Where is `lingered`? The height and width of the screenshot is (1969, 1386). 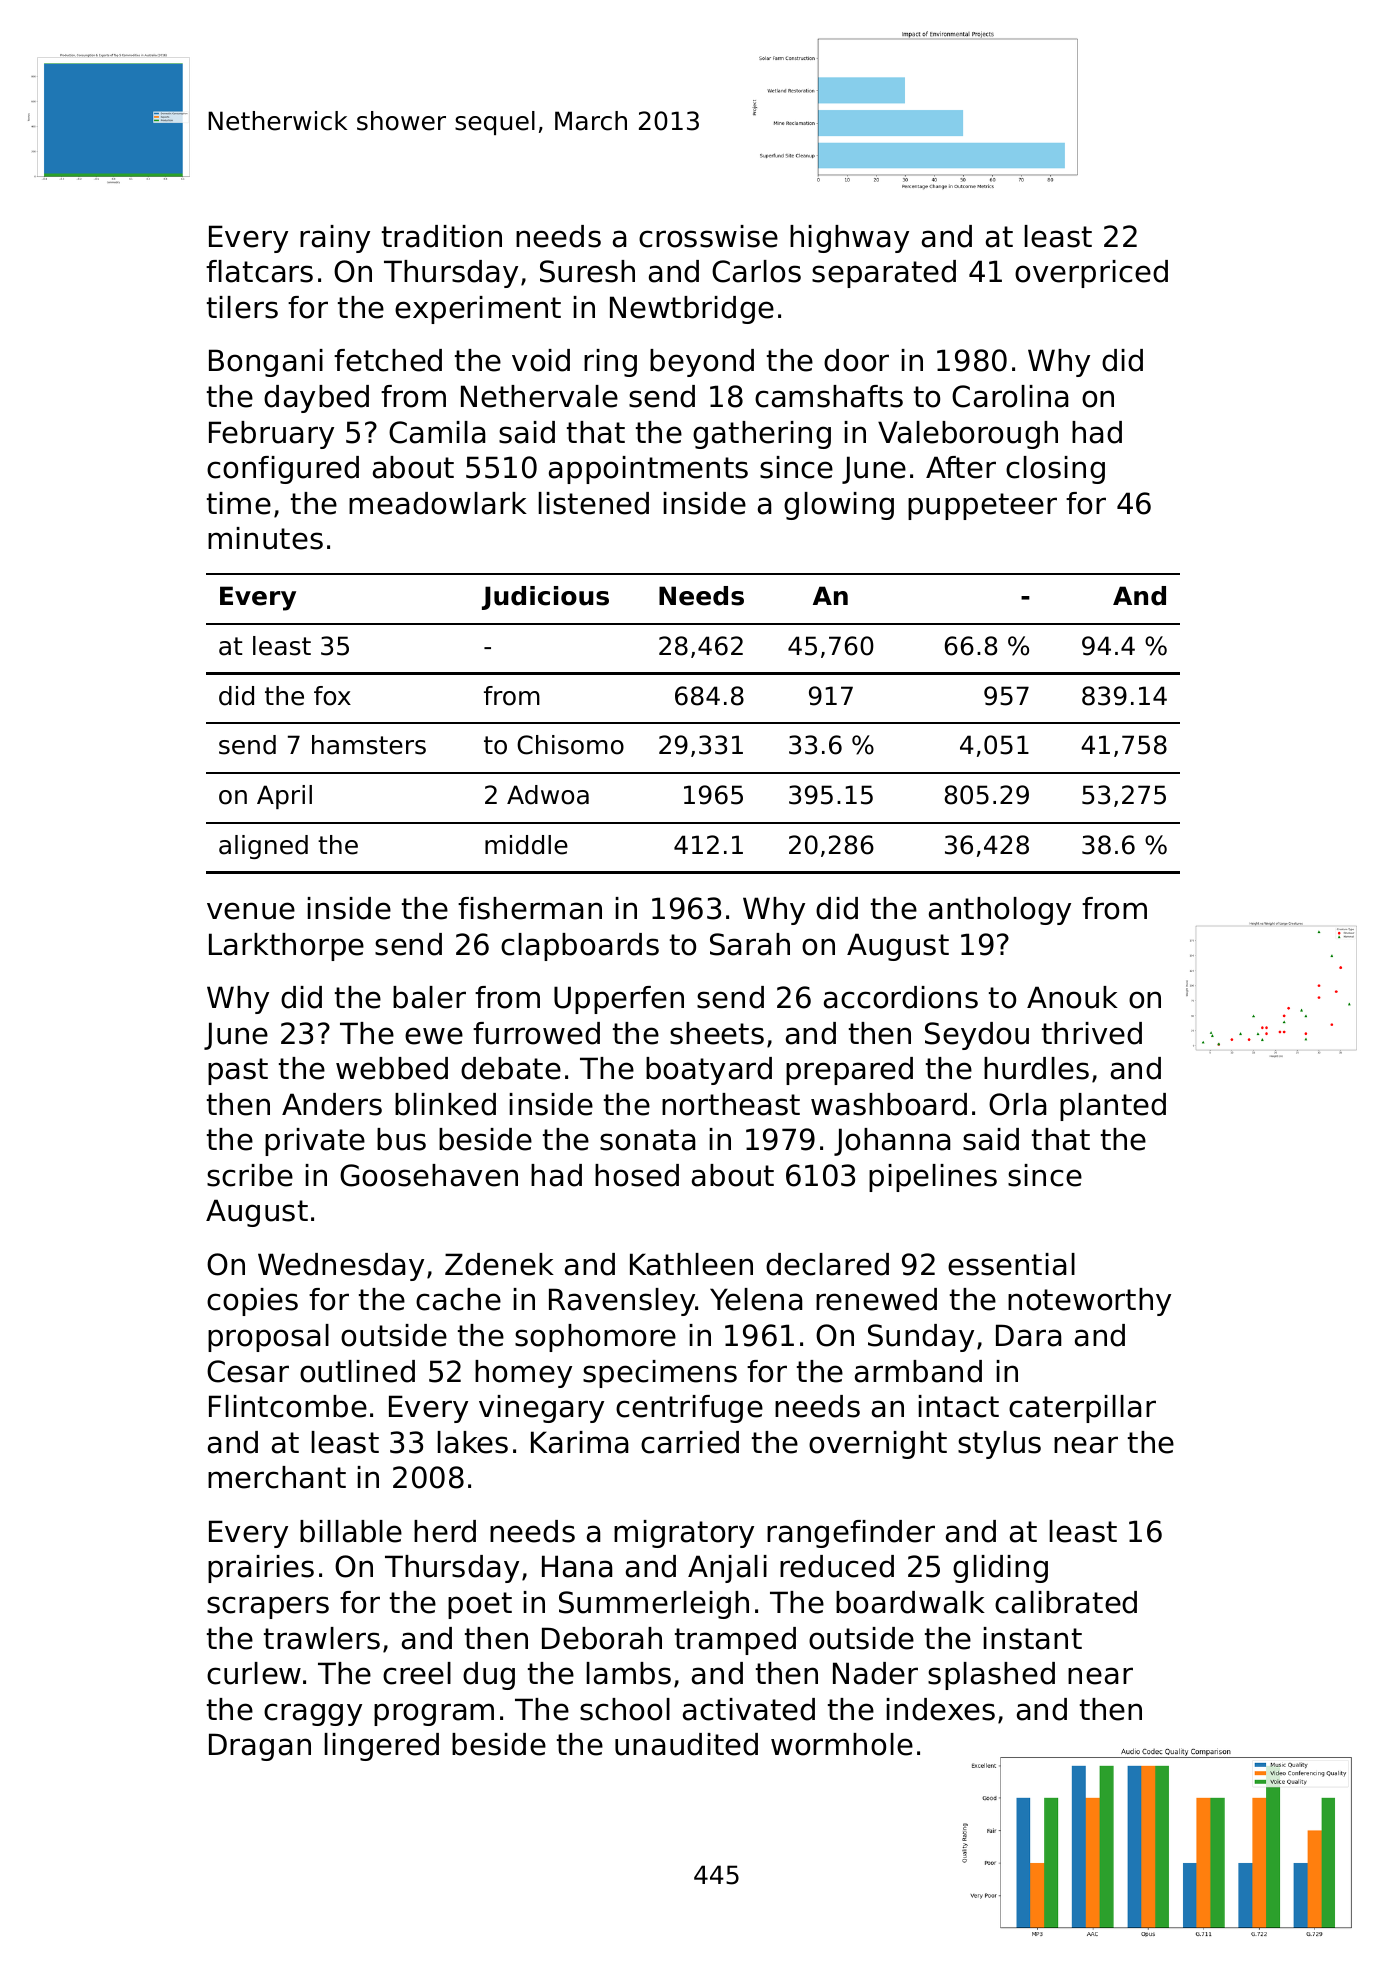 lingered is located at coordinates (381, 1747).
